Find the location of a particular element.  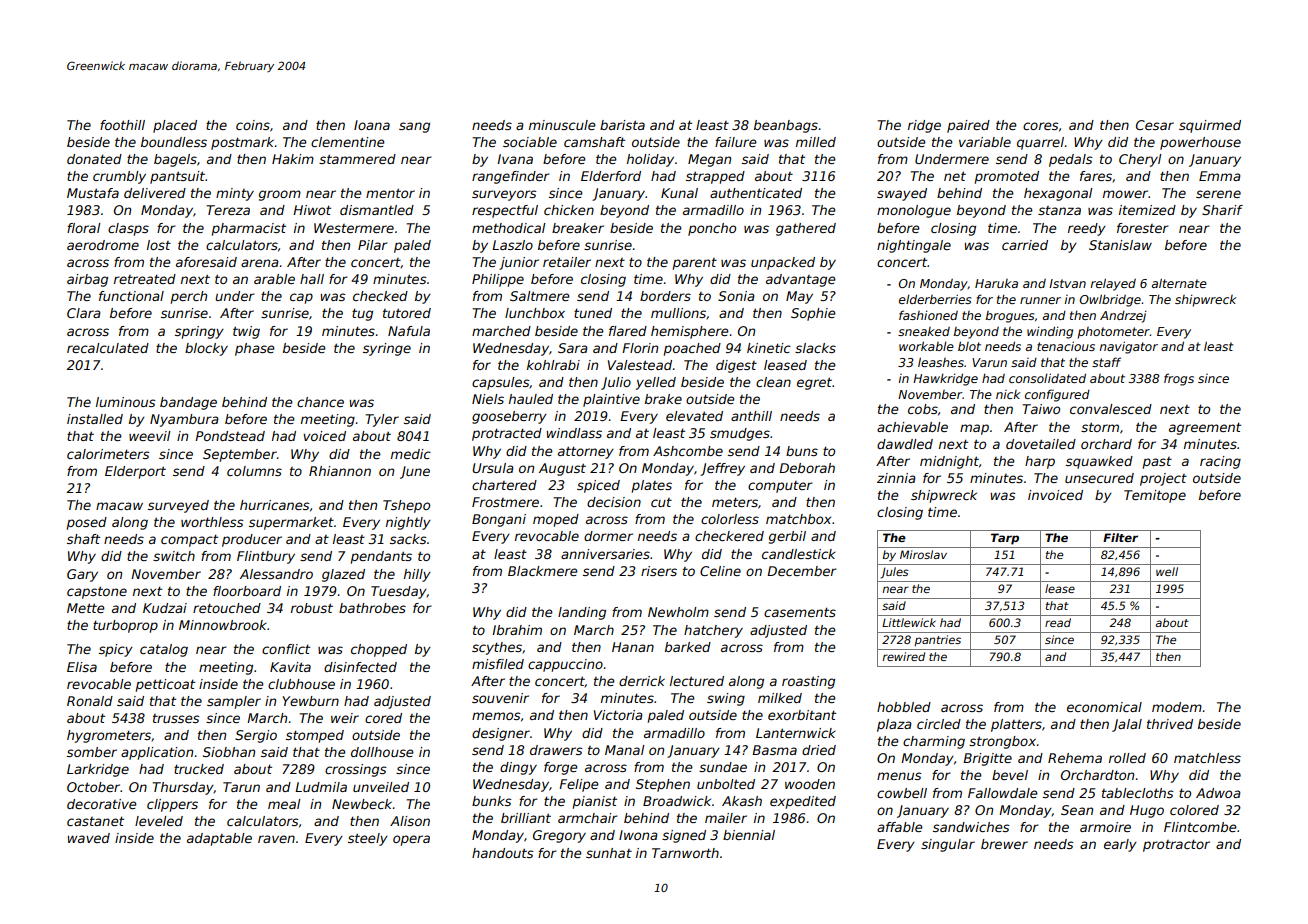

early is located at coordinates (1120, 845).
